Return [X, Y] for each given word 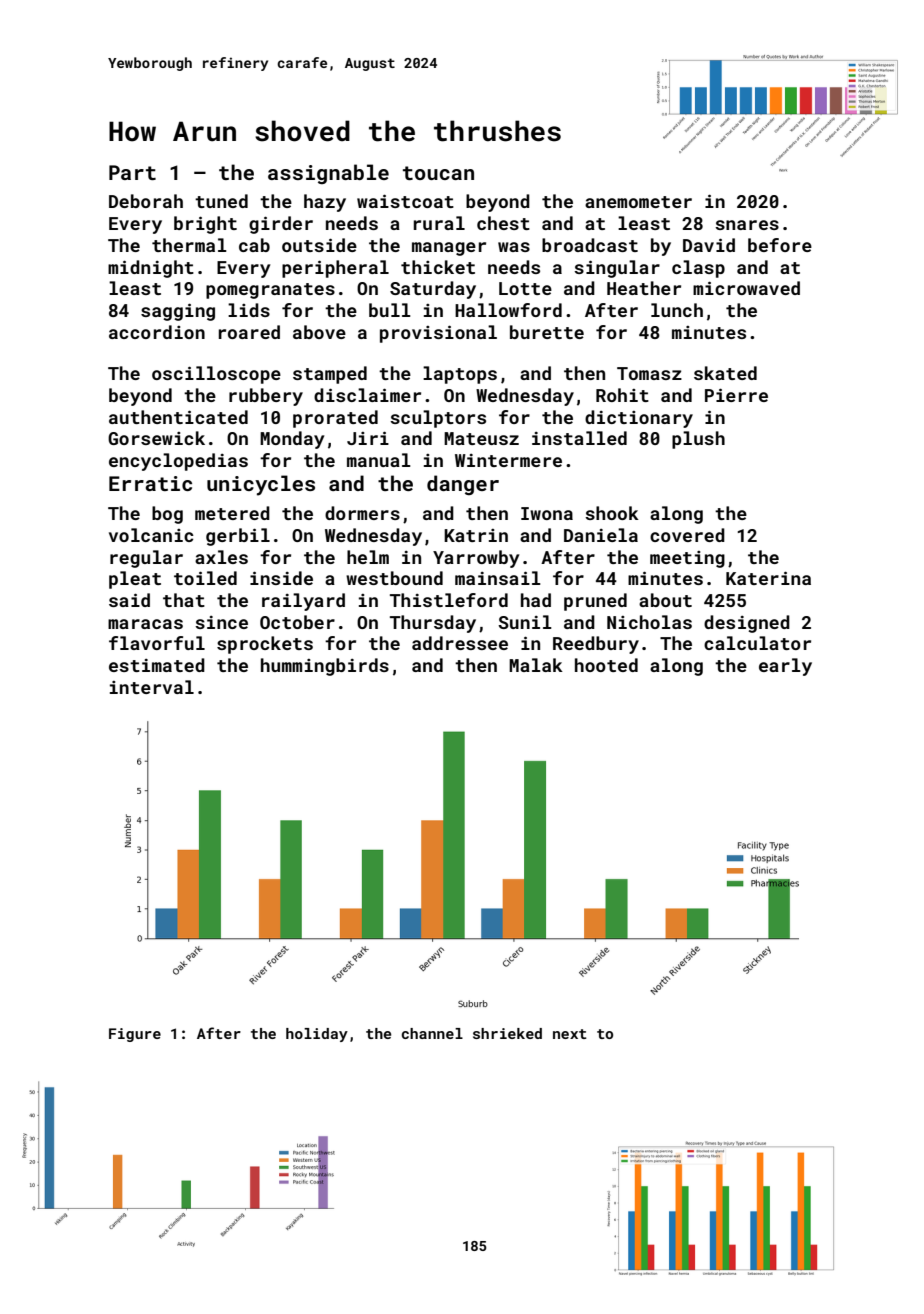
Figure [135, 1035]
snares [747, 225]
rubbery [266, 397]
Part [132, 172]
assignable [328, 174]
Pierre [736, 395]
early [785, 667]
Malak [536, 665]
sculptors [438, 419]
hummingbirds [325, 667]
